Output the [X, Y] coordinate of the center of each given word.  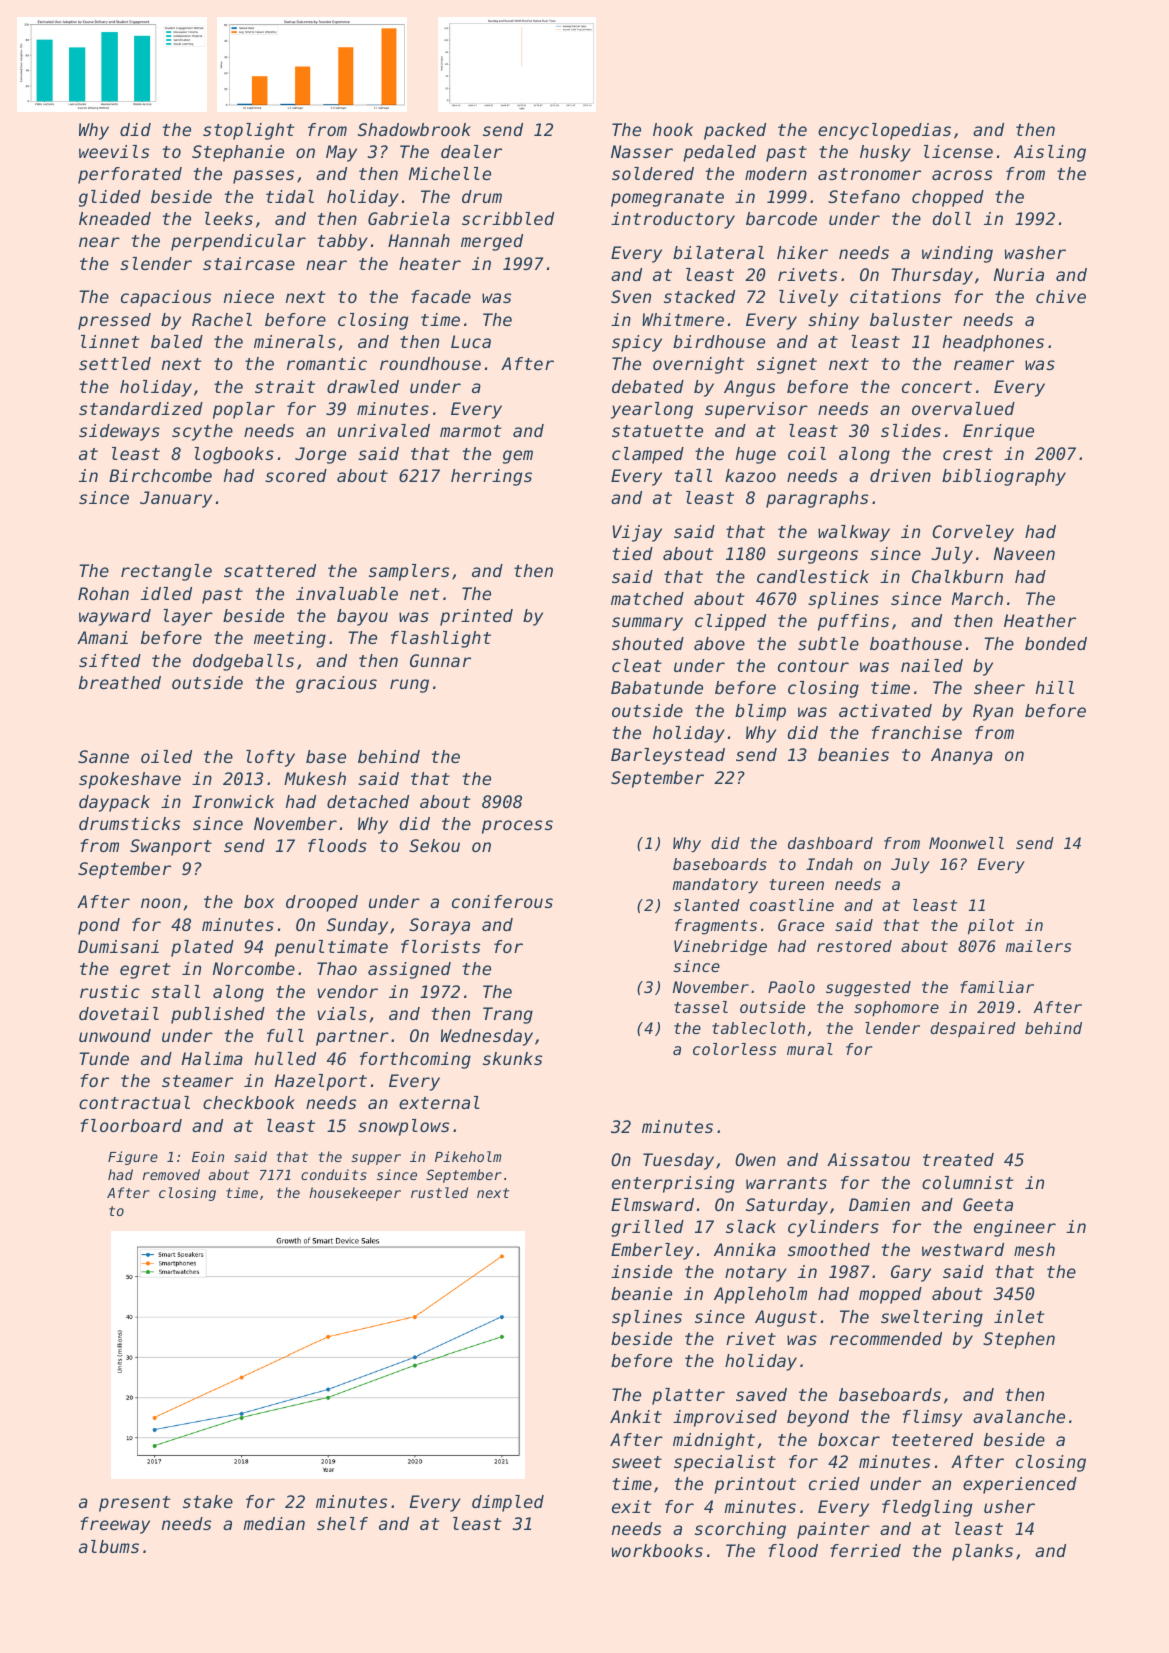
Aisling [1050, 153]
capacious [166, 298]
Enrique [998, 432]
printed [476, 617]
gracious [336, 684]
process [517, 827]
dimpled [508, 1503]
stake [208, 1501]
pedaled [719, 153]
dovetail [119, 1013]
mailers [1038, 946]
